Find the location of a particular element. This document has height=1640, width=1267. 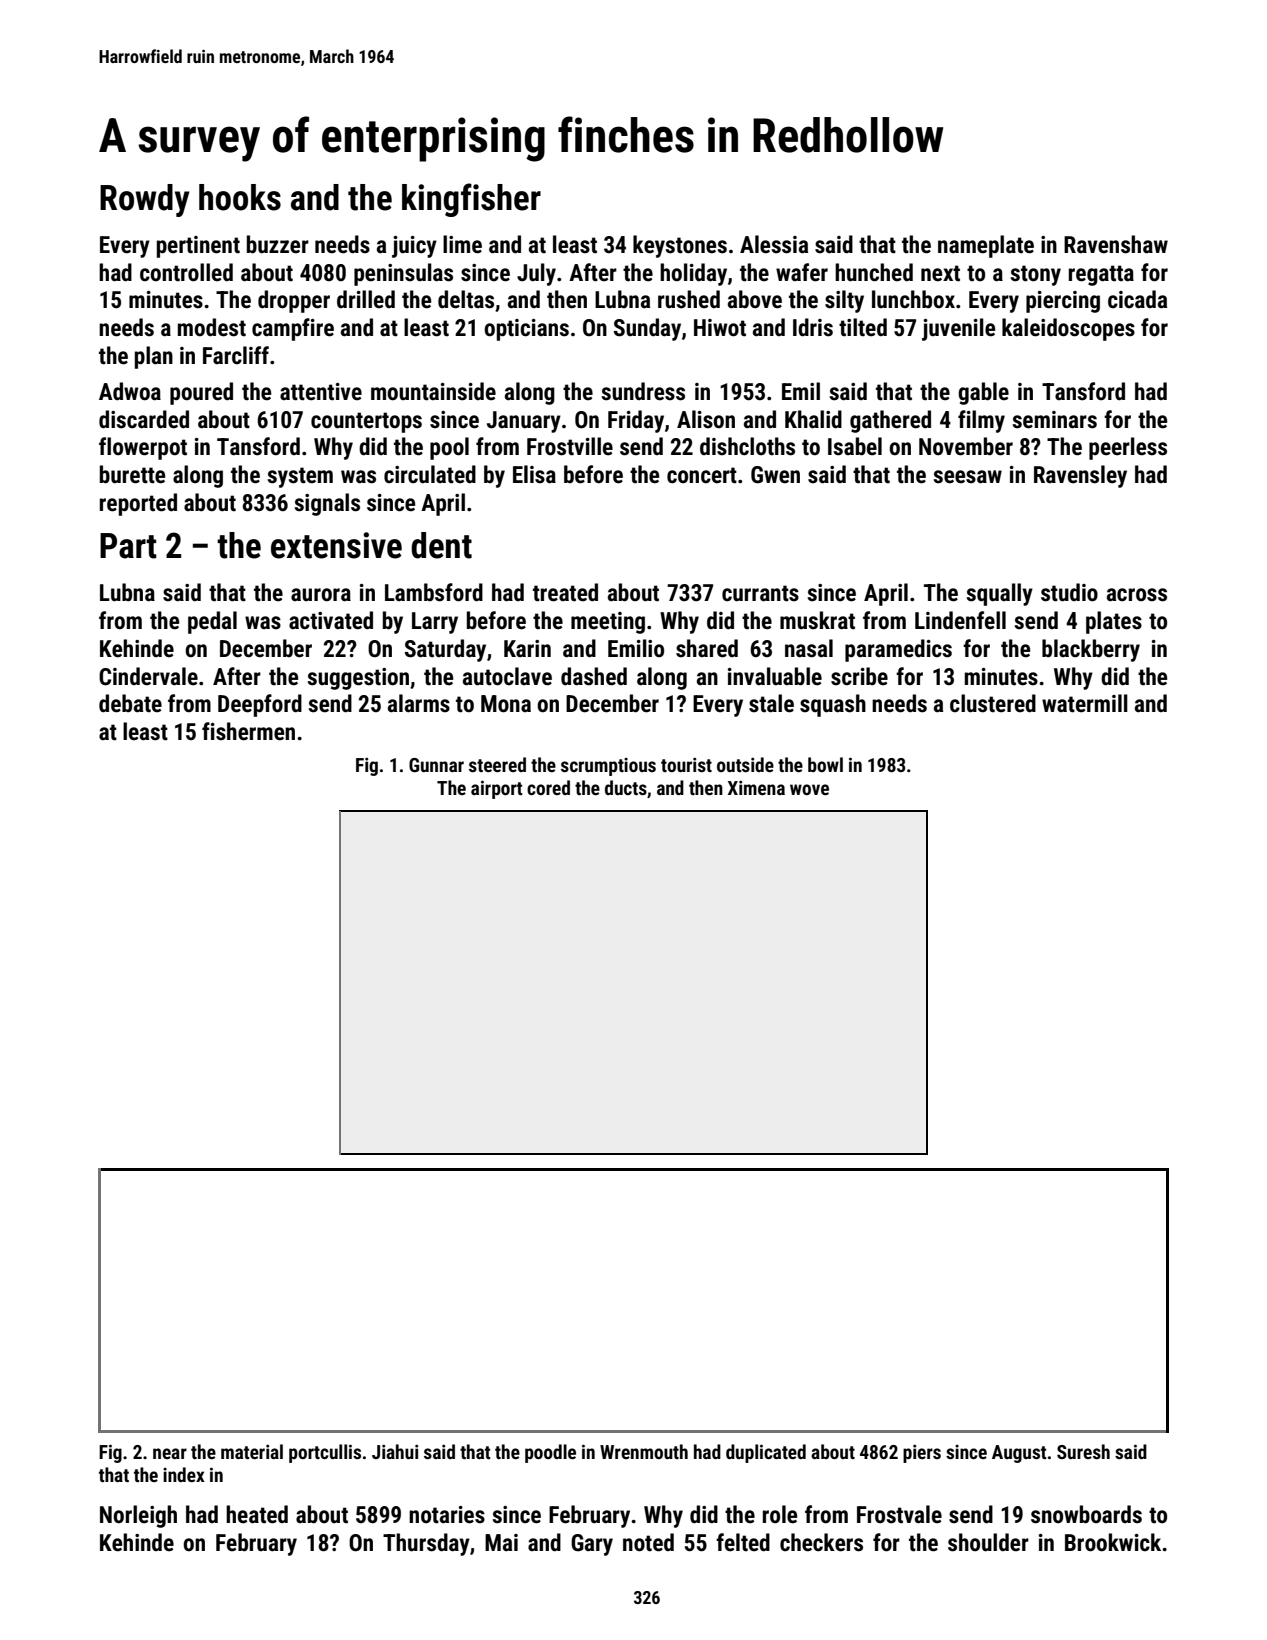

material is located at coordinates (252, 1451).
